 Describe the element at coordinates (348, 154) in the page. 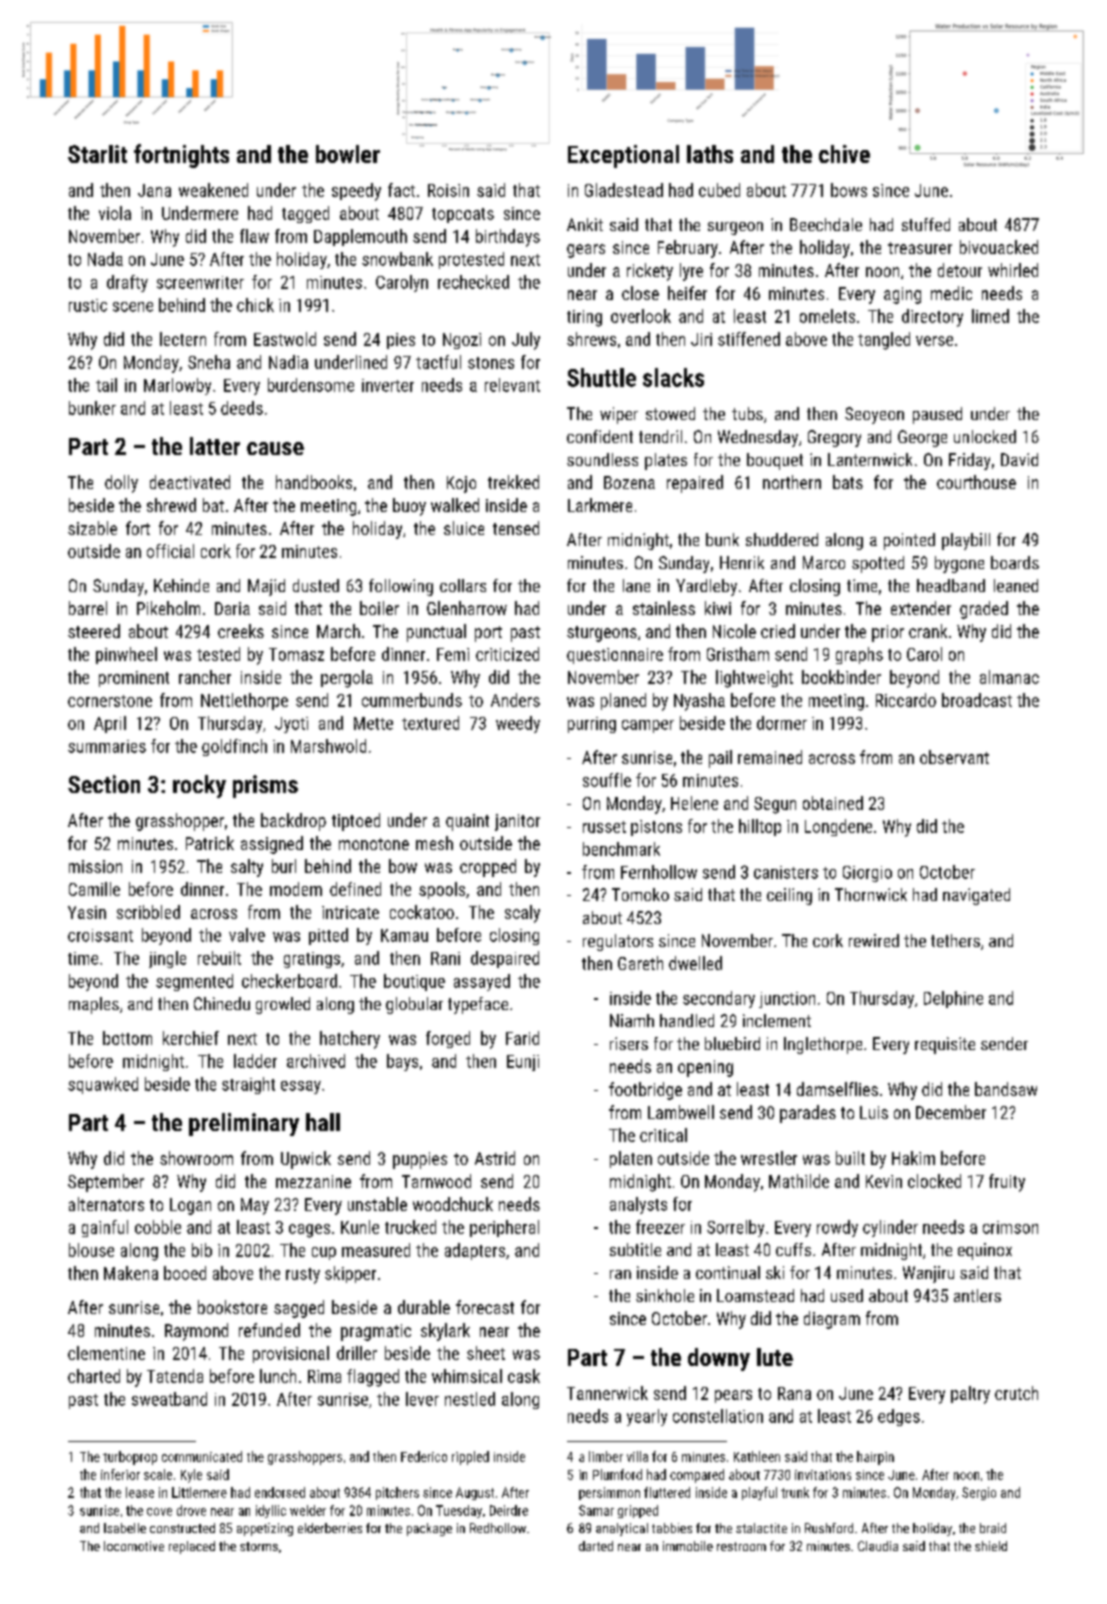

I see `bowler` at that location.
